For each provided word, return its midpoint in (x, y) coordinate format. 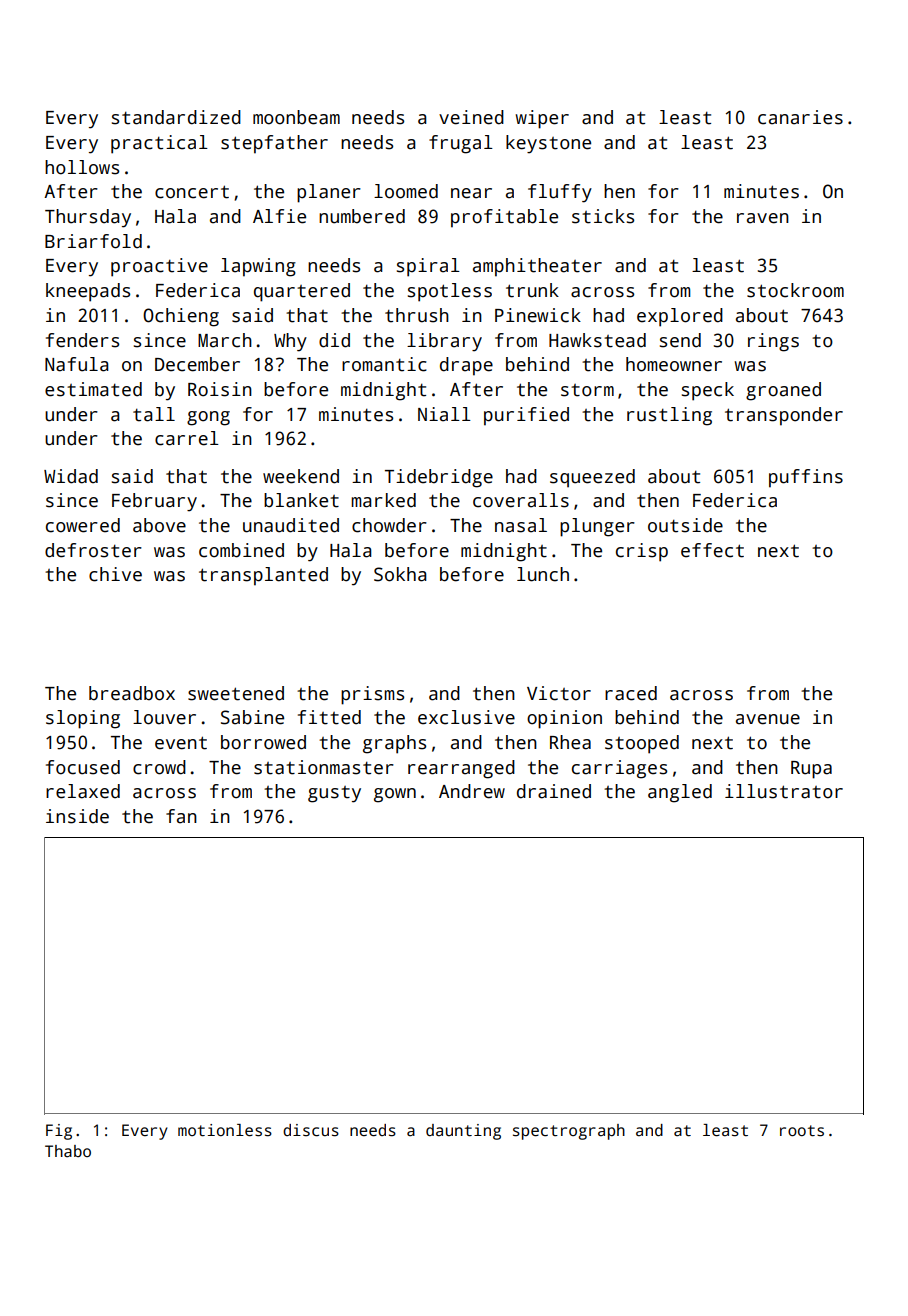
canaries (800, 117)
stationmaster (324, 767)
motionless (225, 1130)
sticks (603, 216)
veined (471, 117)
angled (680, 793)
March (225, 340)
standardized (176, 117)
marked (383, 500)
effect (712, 550)
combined (241, 550)
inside (77, 816)
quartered (302, 292)
